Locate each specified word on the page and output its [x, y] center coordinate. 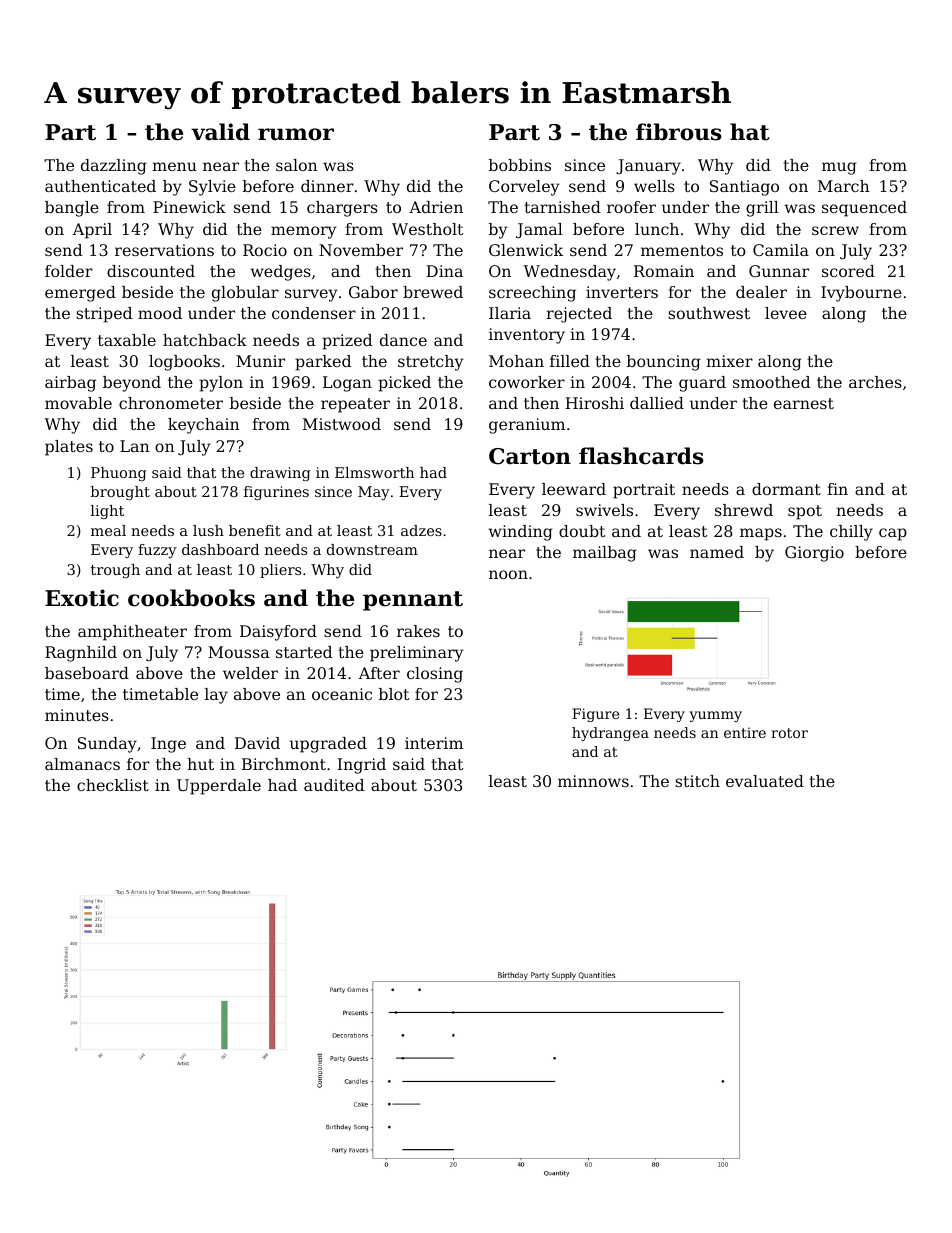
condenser [314, 313]
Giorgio [814, 554]
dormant [786, 489]
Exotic [82, 598]
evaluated [765, 781]
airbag [70, 384]
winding [520, 533]
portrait [644, 491]
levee [786, 313]
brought [120, 493]
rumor [296, 134]
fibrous [679, 132]
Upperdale [219, 787]
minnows [593, 781]
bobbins [520, 165]
